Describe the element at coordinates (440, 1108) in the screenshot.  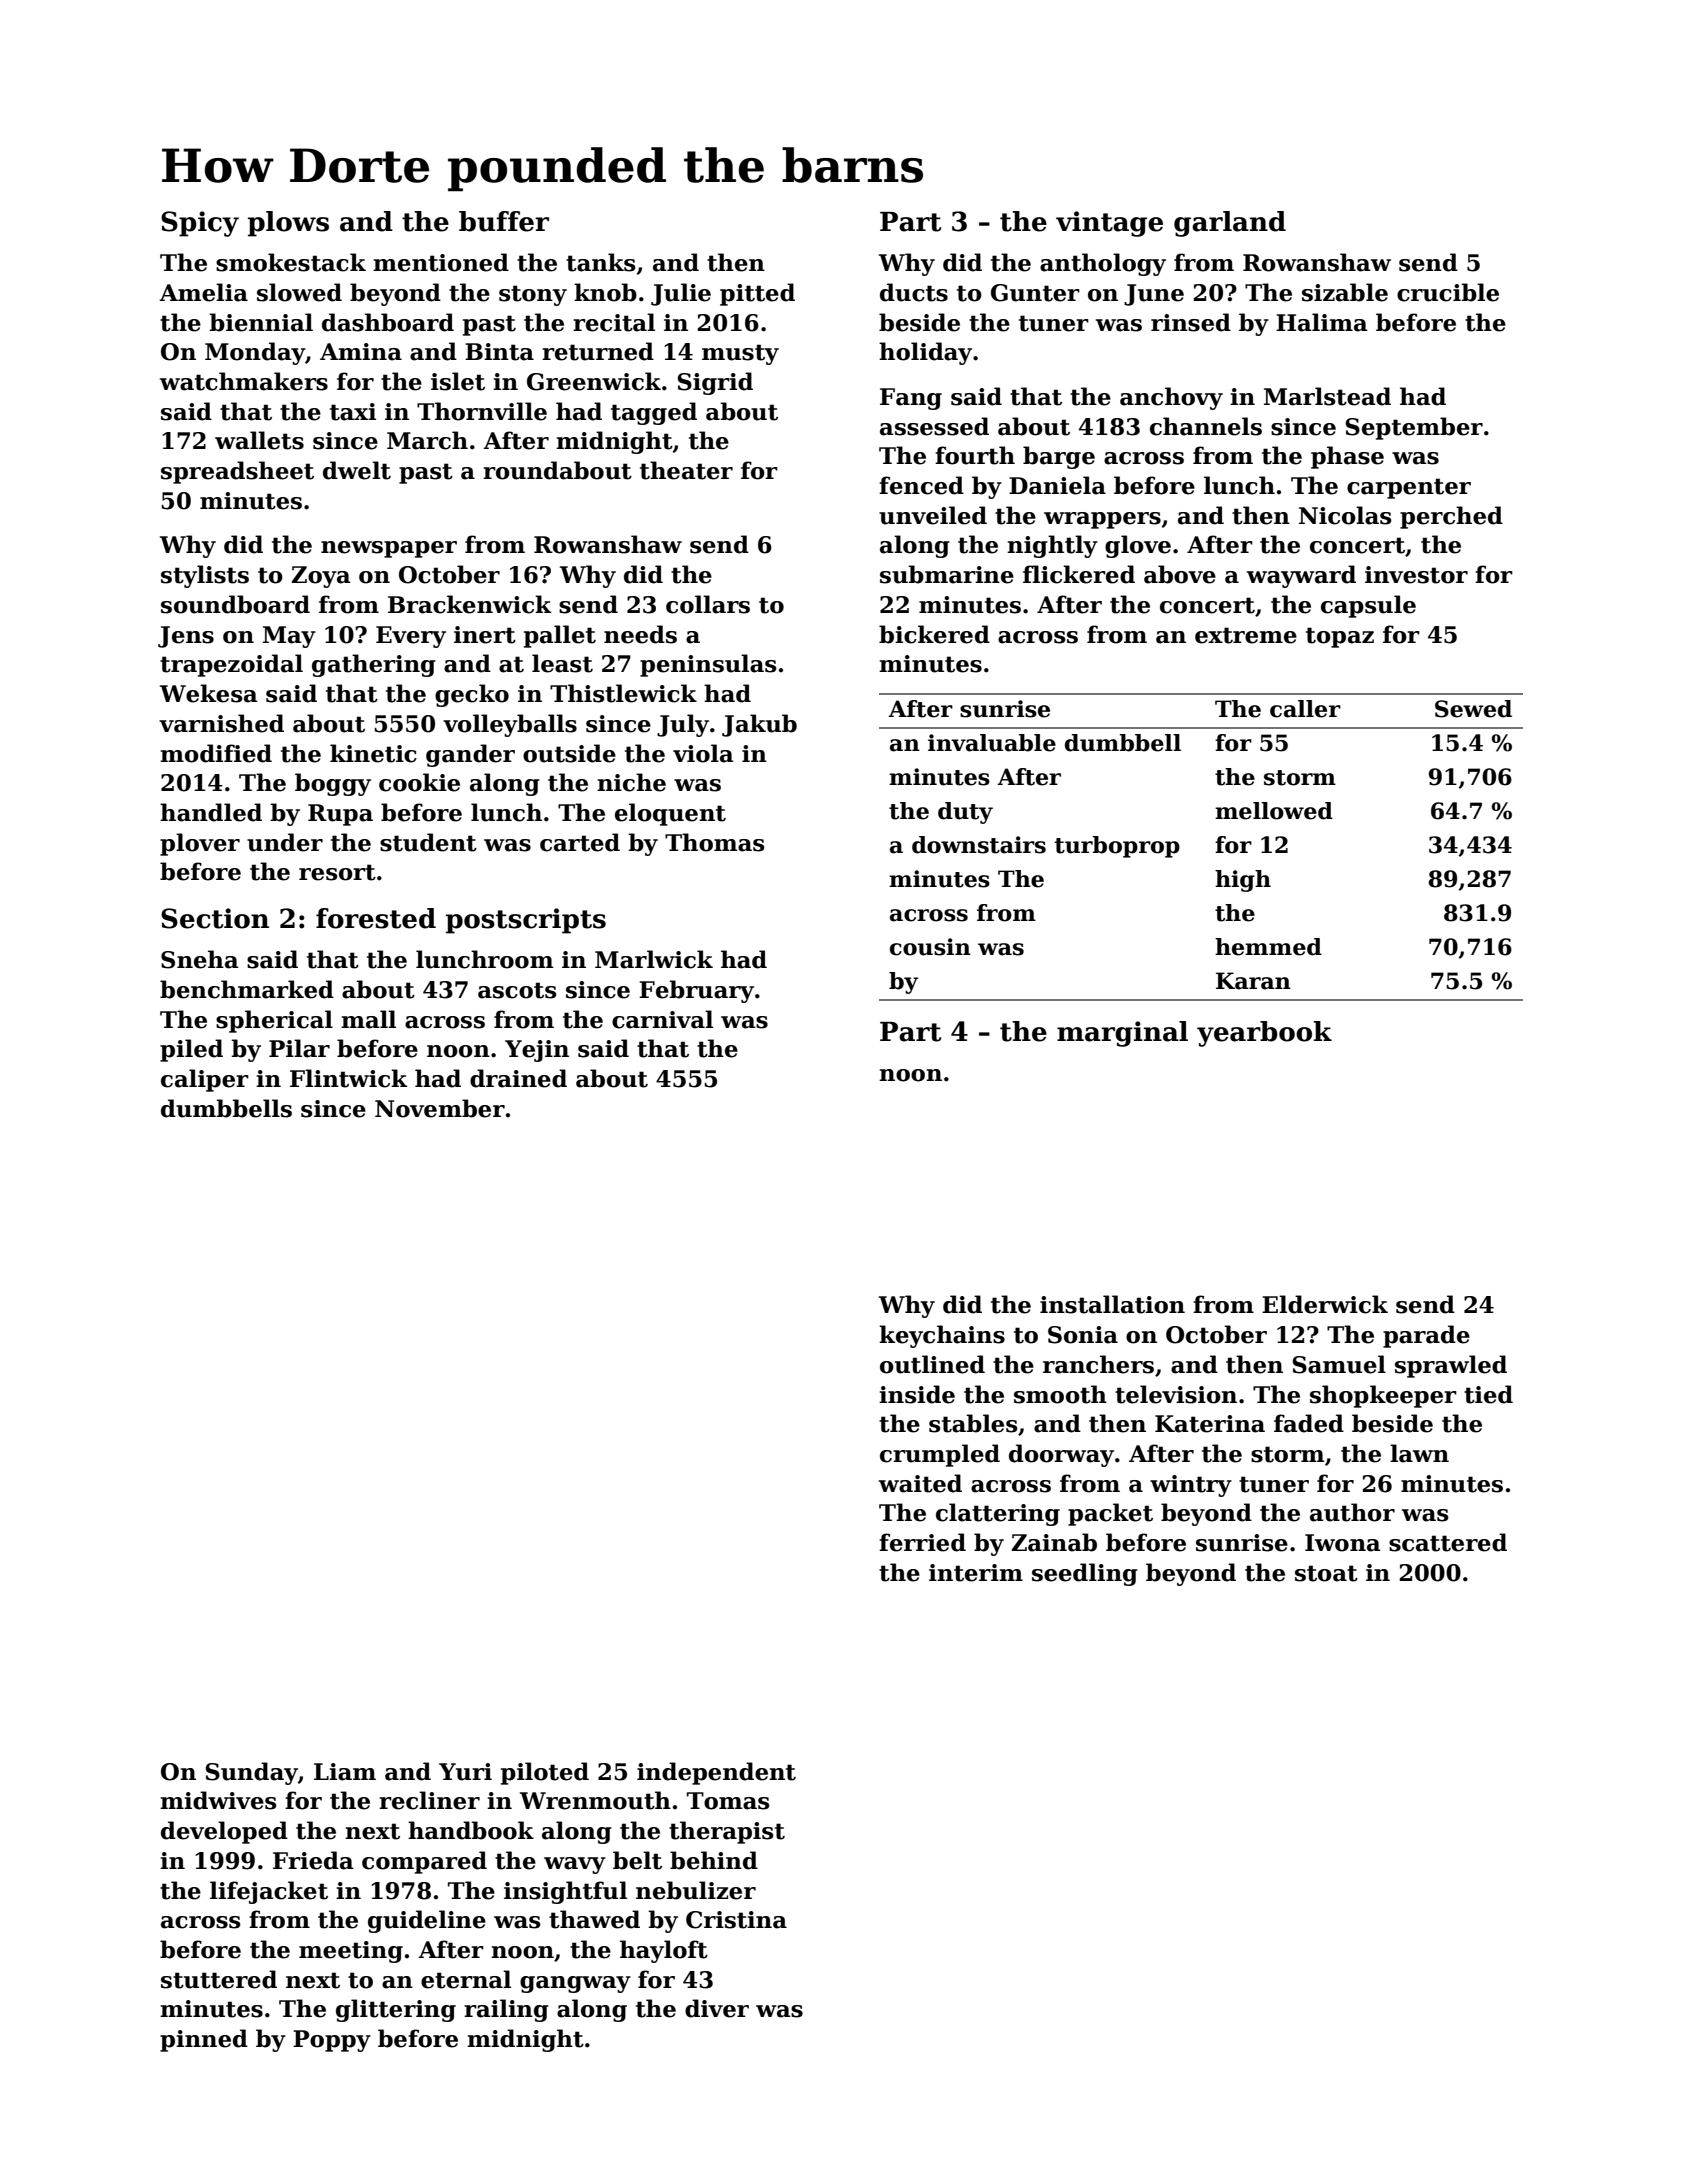
I see `November` at that location.
